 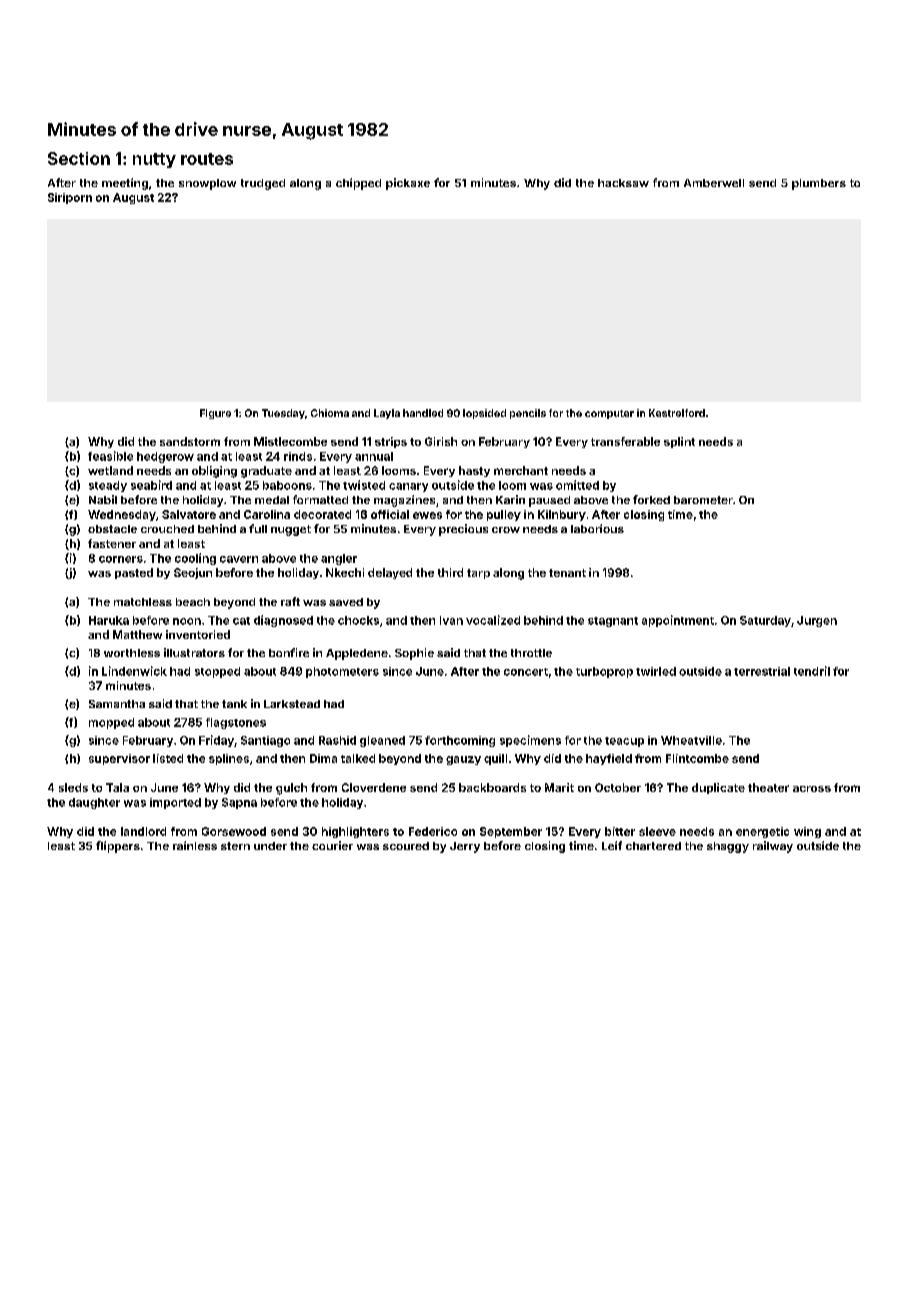 What do you see at coordinates (134, 671) in the page?
I see `Lindenwick` at bounding box center [134, 671].
